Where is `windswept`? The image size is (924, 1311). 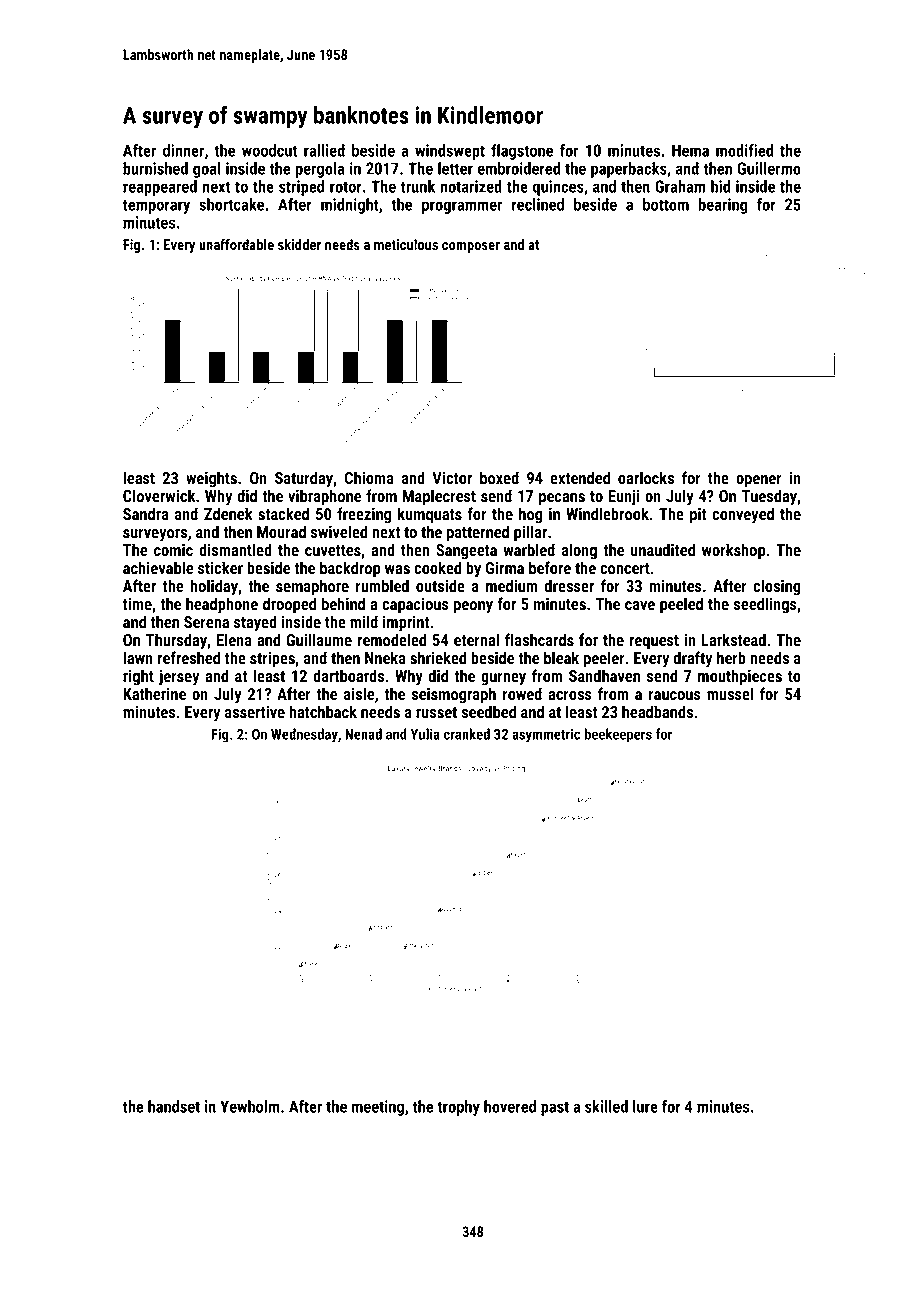 windswept is located at coordinates (450, 152).
